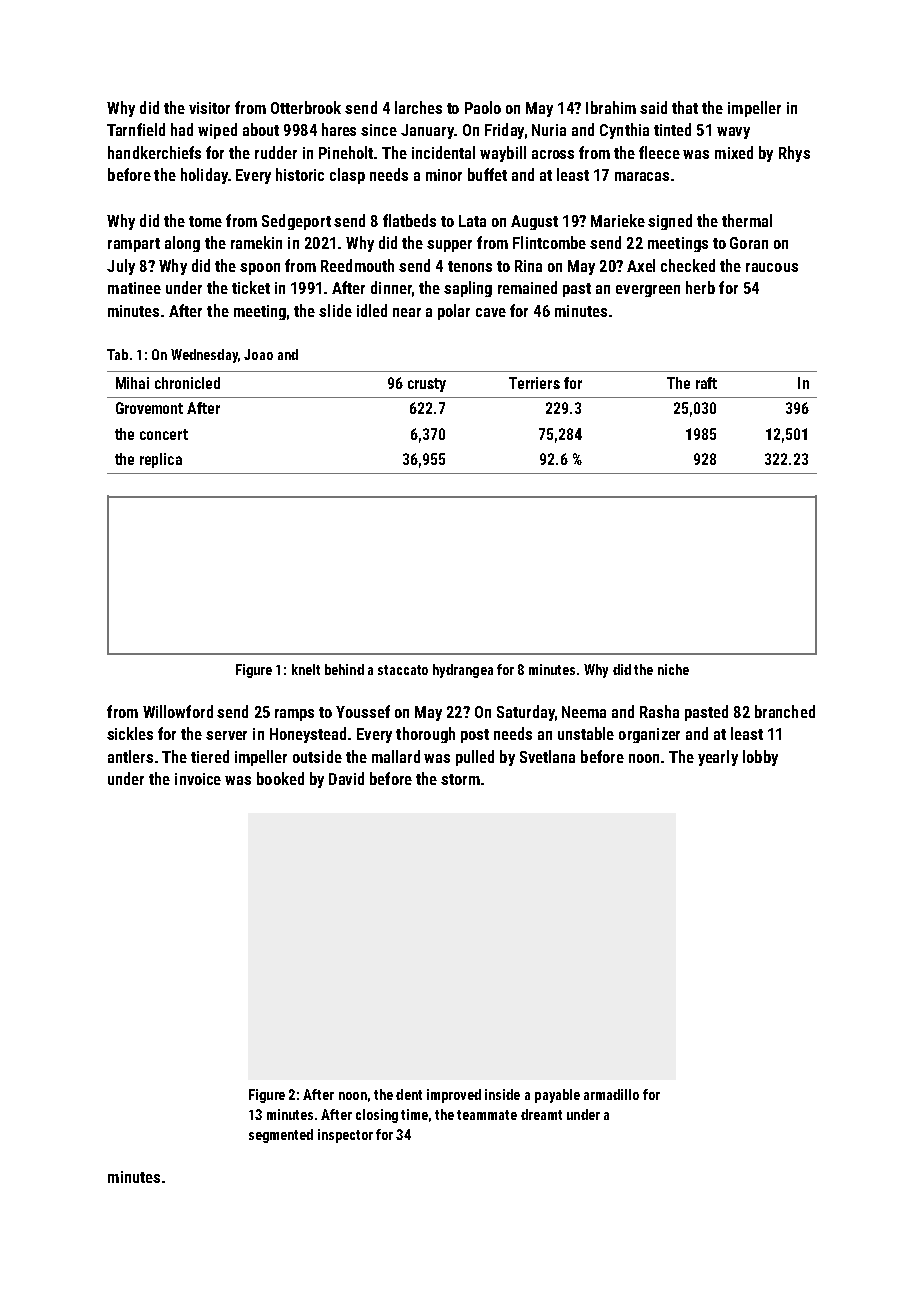 The height and width of the screenshot is (1308, 924). Describe the element at coordinates (346, 778) in the screenshot. I see `David` at that location.
